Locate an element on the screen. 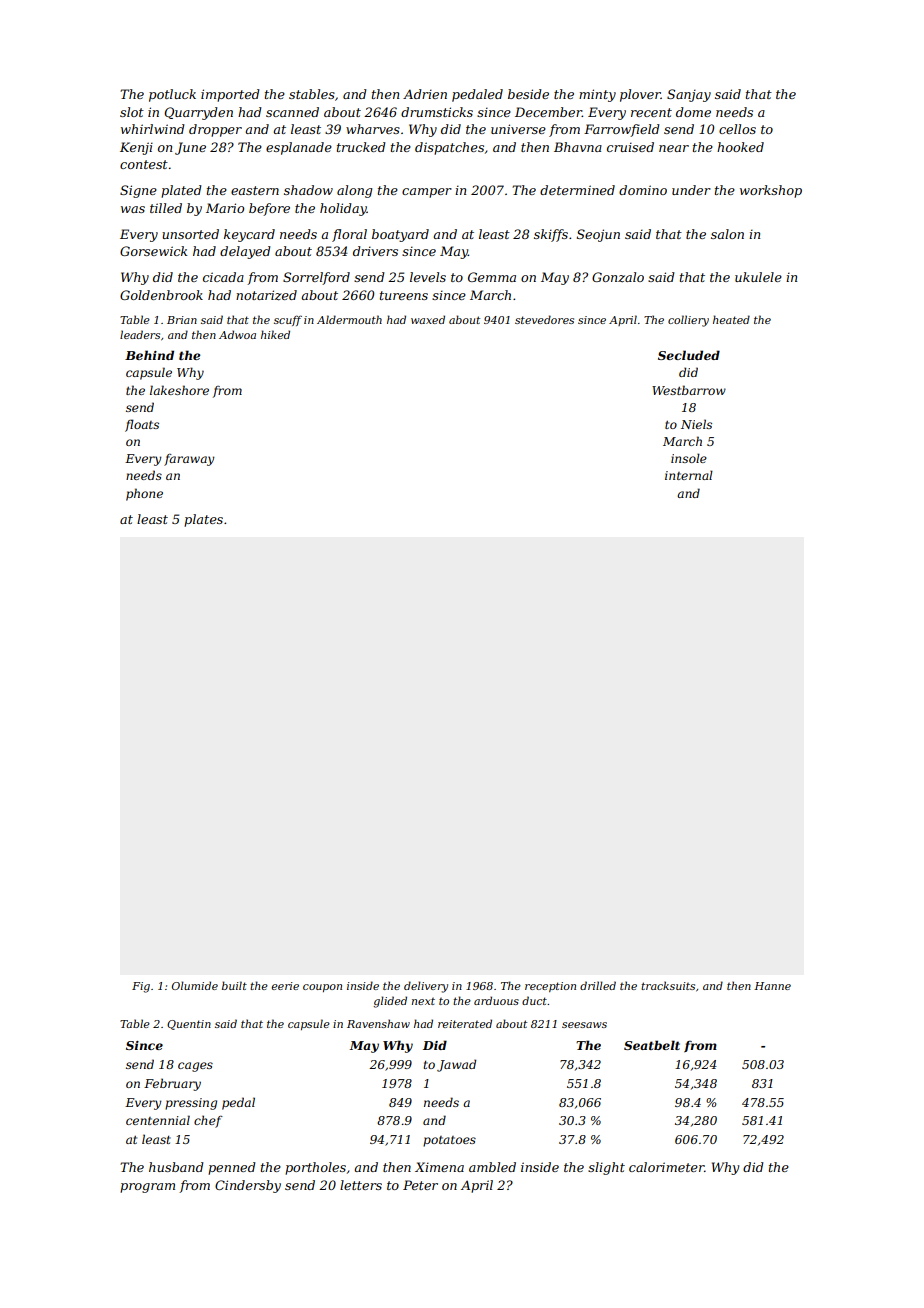 The image size is (924, 1308). Niels is located at coordinates (696, 424).
